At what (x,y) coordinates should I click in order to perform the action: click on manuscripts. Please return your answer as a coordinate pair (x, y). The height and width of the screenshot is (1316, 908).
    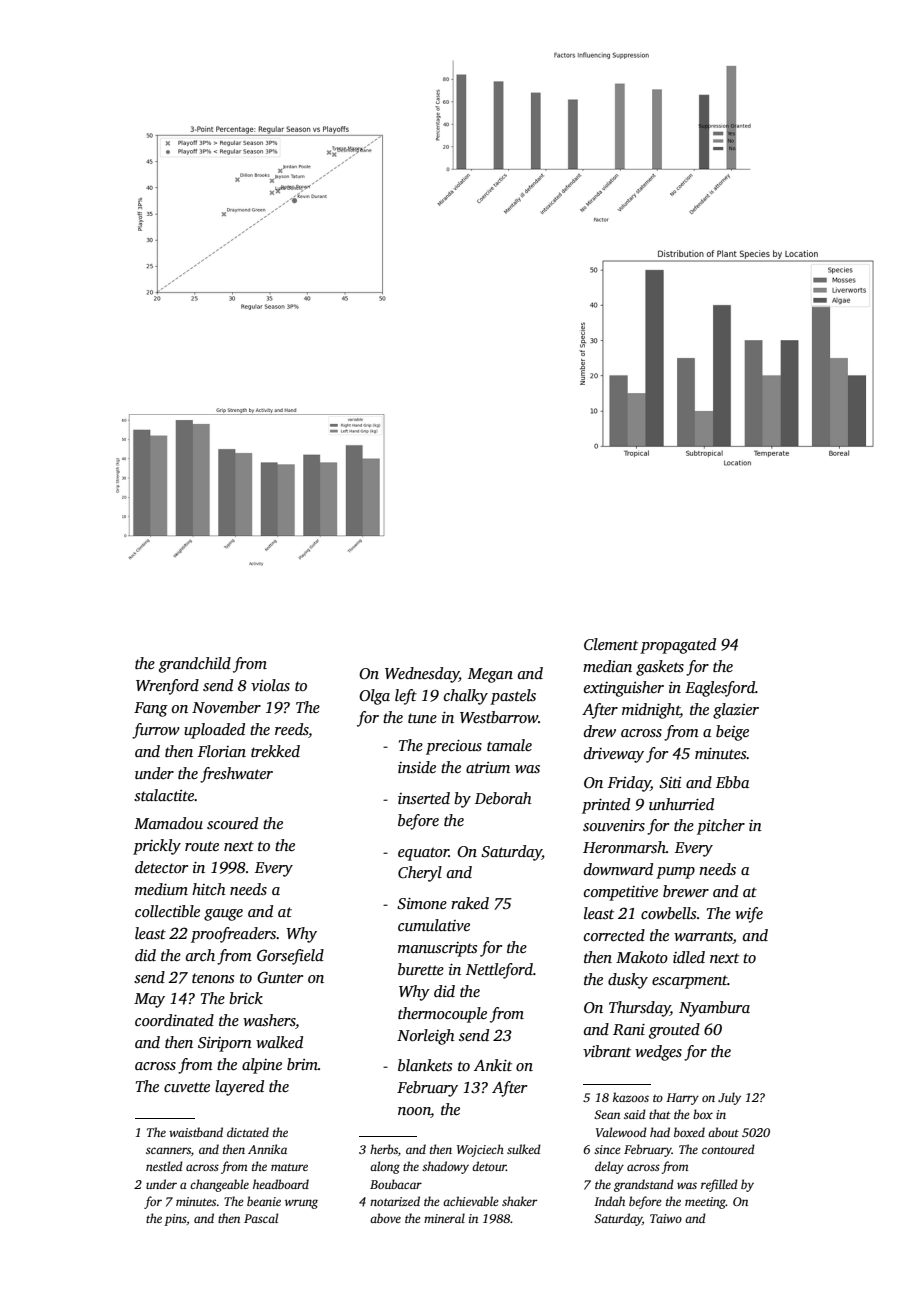
    Looking at the image, I should click on (437, 949).
